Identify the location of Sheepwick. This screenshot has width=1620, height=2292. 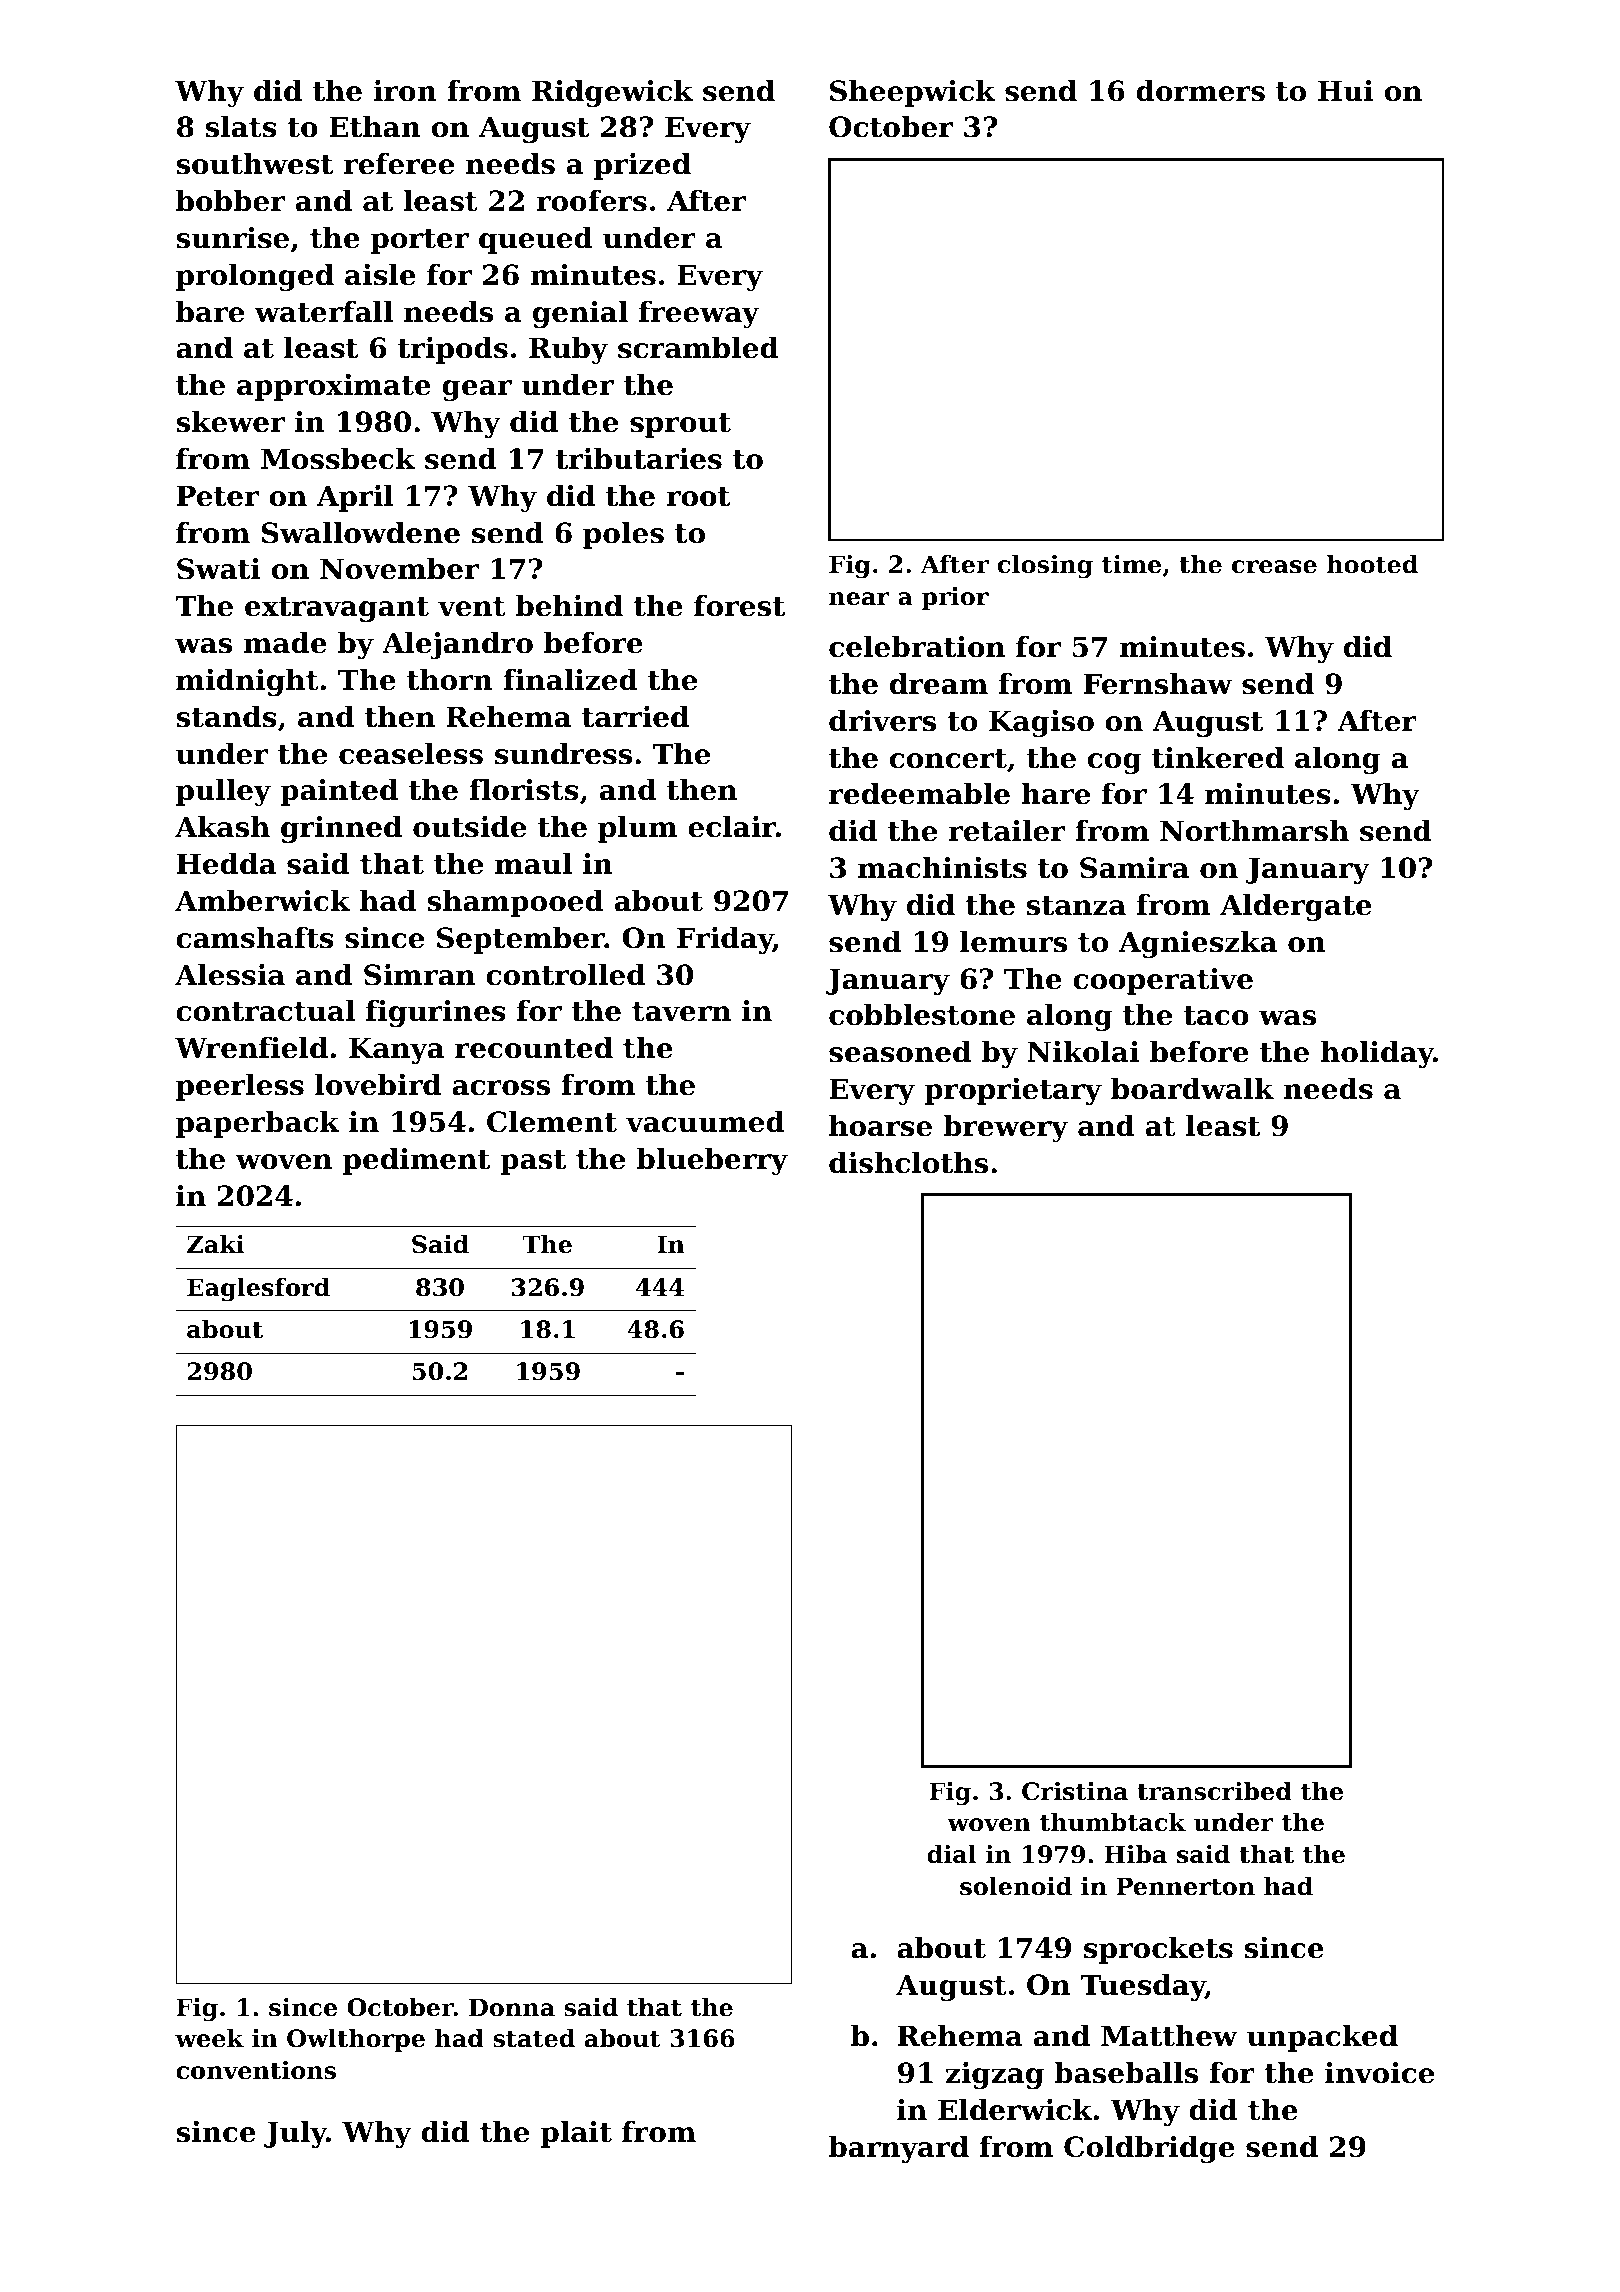
(912, 93).
